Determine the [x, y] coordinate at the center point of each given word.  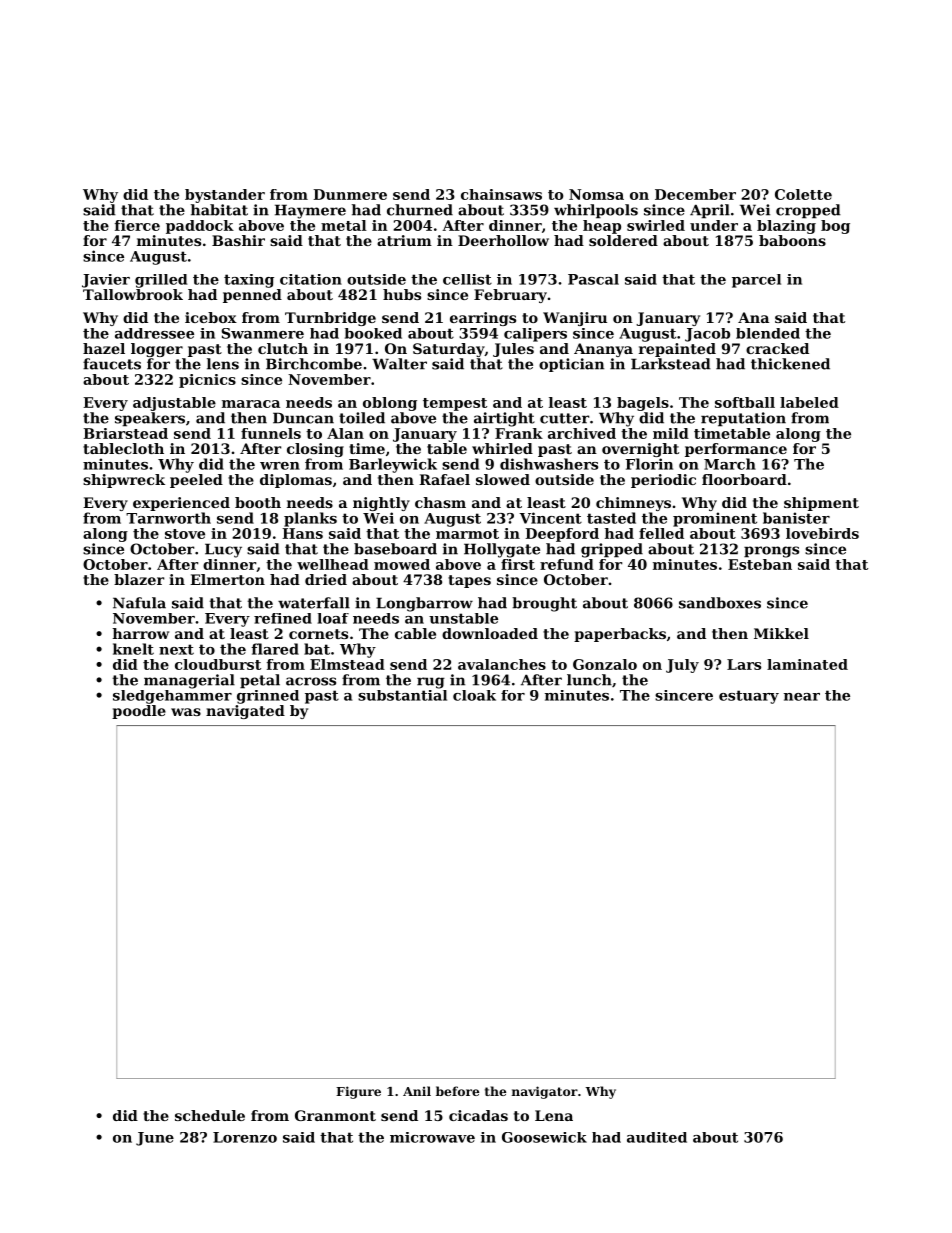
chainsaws [501, 194]
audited [657, 1137]
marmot [467, 534]
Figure [358, 1092]
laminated [807, 664]
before [457, 1091]
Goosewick [544, 1137]
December [695, 194]
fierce [137, 225]
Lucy [223, 550]
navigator [545, 1092]
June [155, 1139]
